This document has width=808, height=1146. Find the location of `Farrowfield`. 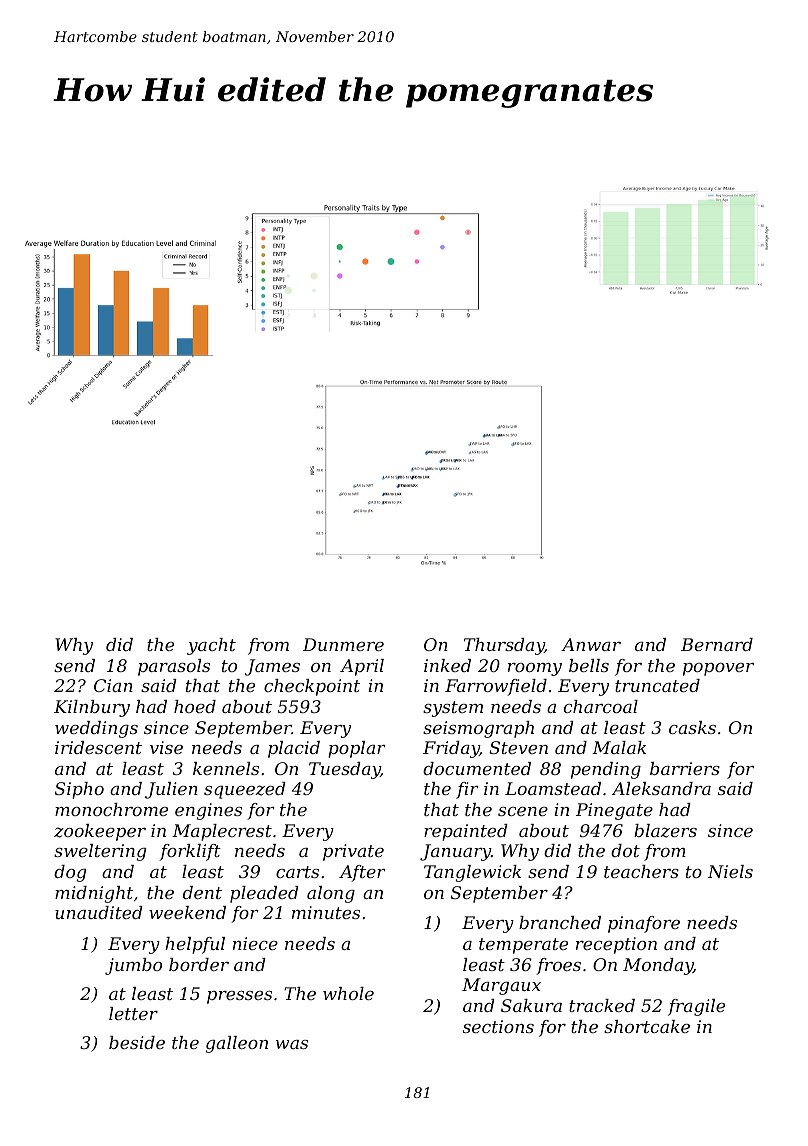

Farrowfield is located at coordinates (496, 687).
